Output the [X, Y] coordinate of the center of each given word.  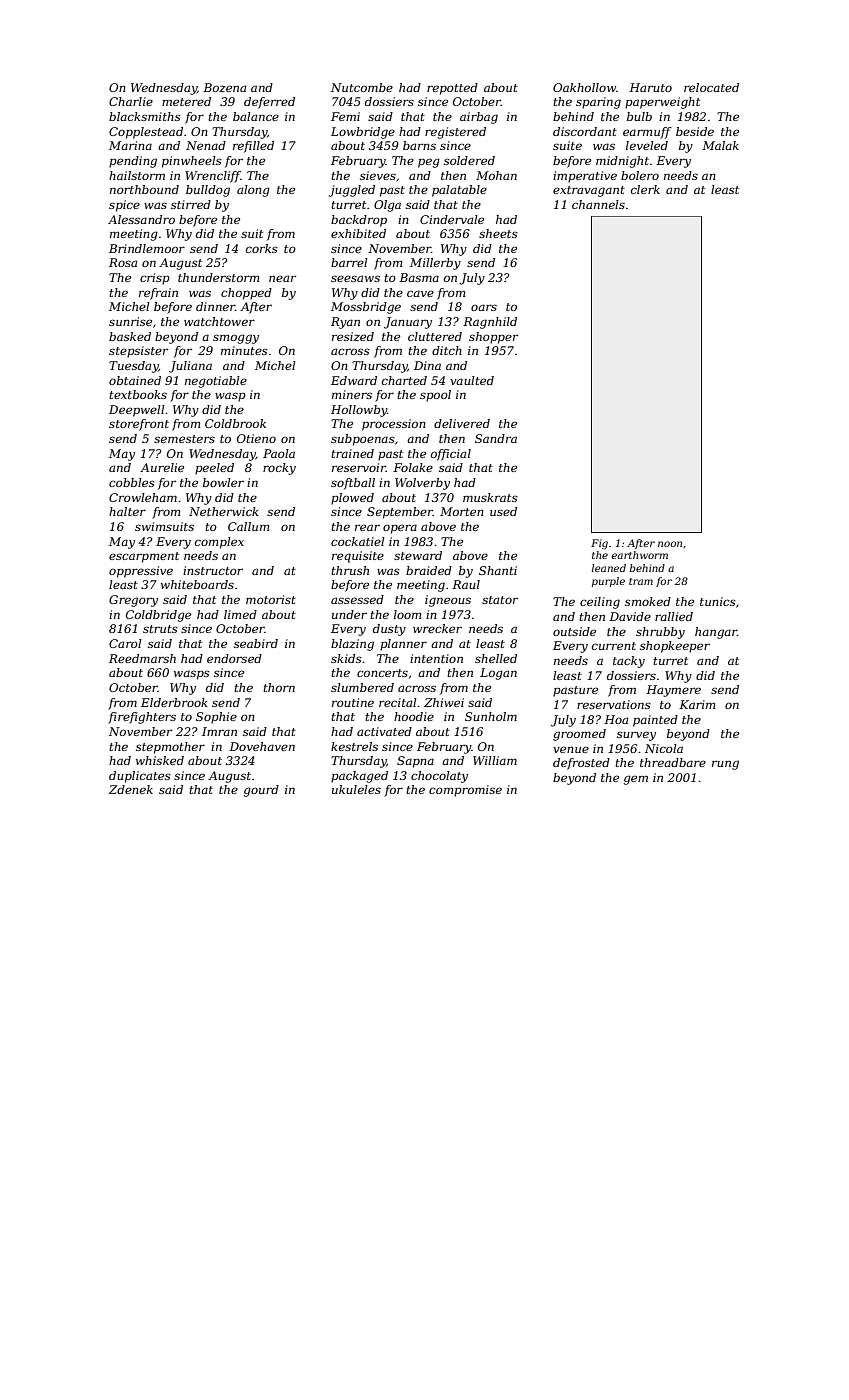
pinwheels [192, 162]
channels [598, 204]
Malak [720, 145]
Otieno [256, 438]
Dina [427, 365]
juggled [352, 191]
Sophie [216, 718]
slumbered [362, 687]
